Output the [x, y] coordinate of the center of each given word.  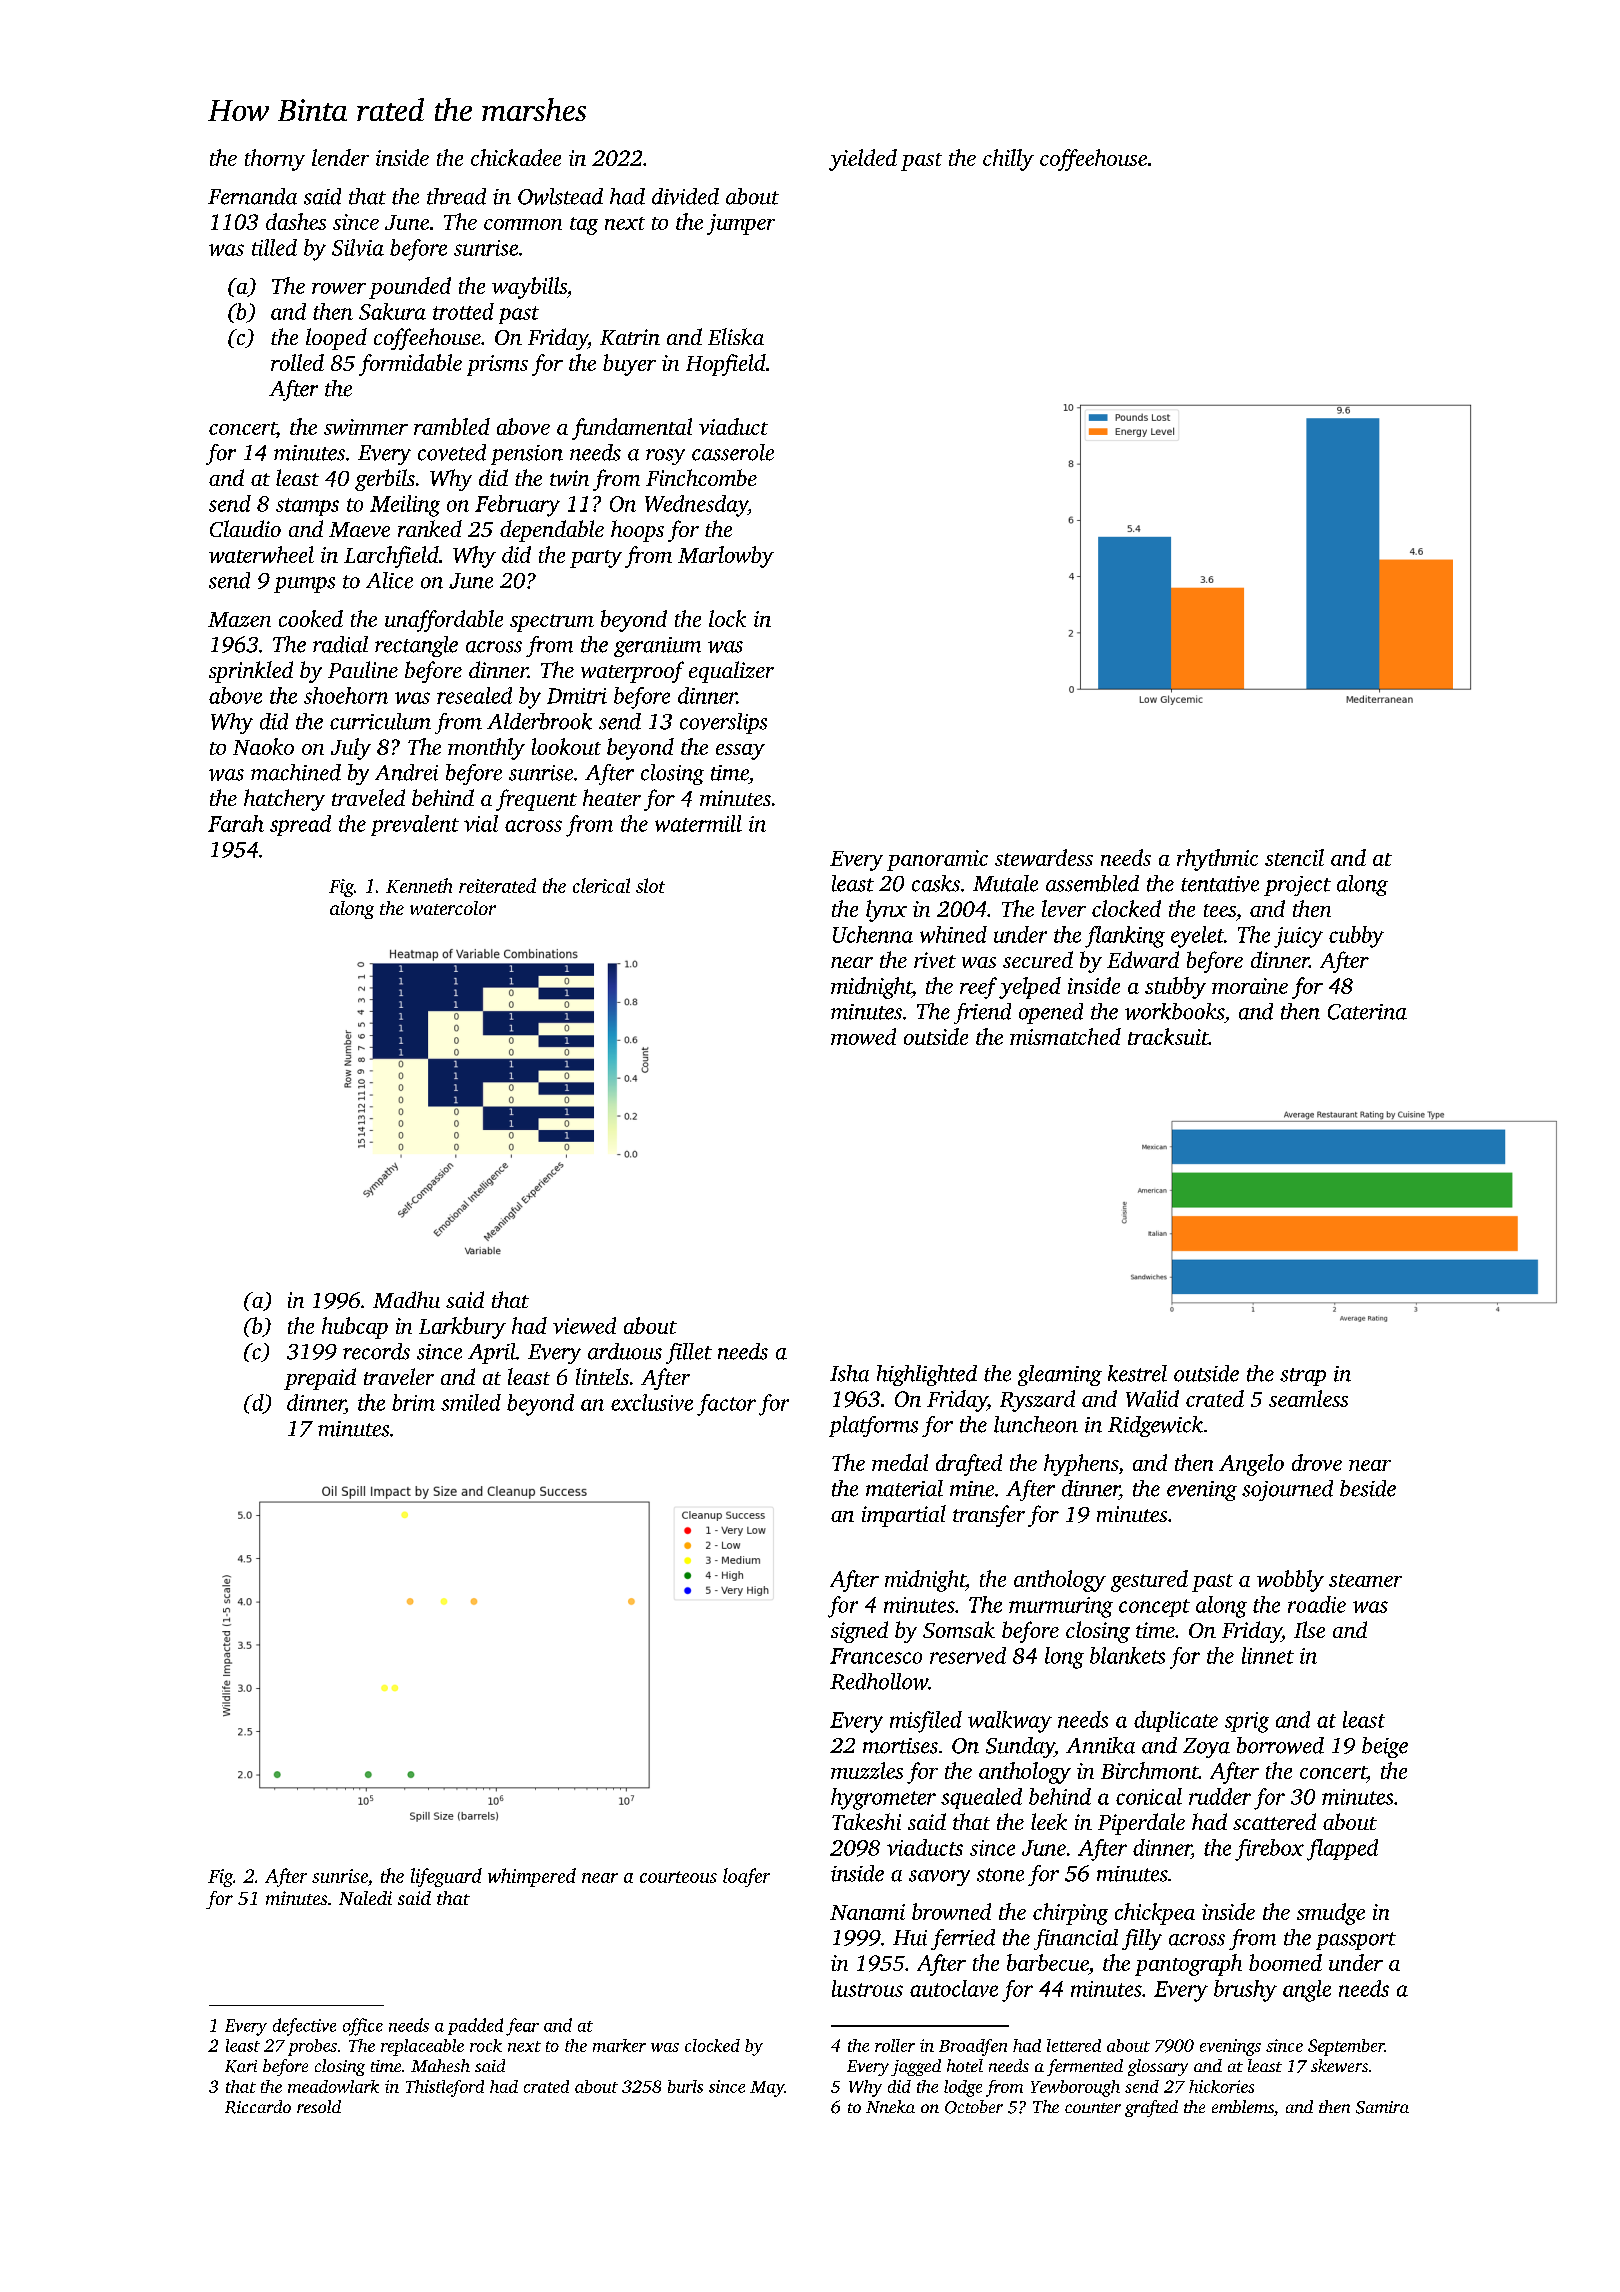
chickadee [516, 157]
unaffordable [444, 621]
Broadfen [973, 2047]
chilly [1008, 160]
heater [612, 797]
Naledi [365, 1898]
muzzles [867, 1770]
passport [1356, 1941]
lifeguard [446, 1877]
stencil [1294, 857]
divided [685, 196]
